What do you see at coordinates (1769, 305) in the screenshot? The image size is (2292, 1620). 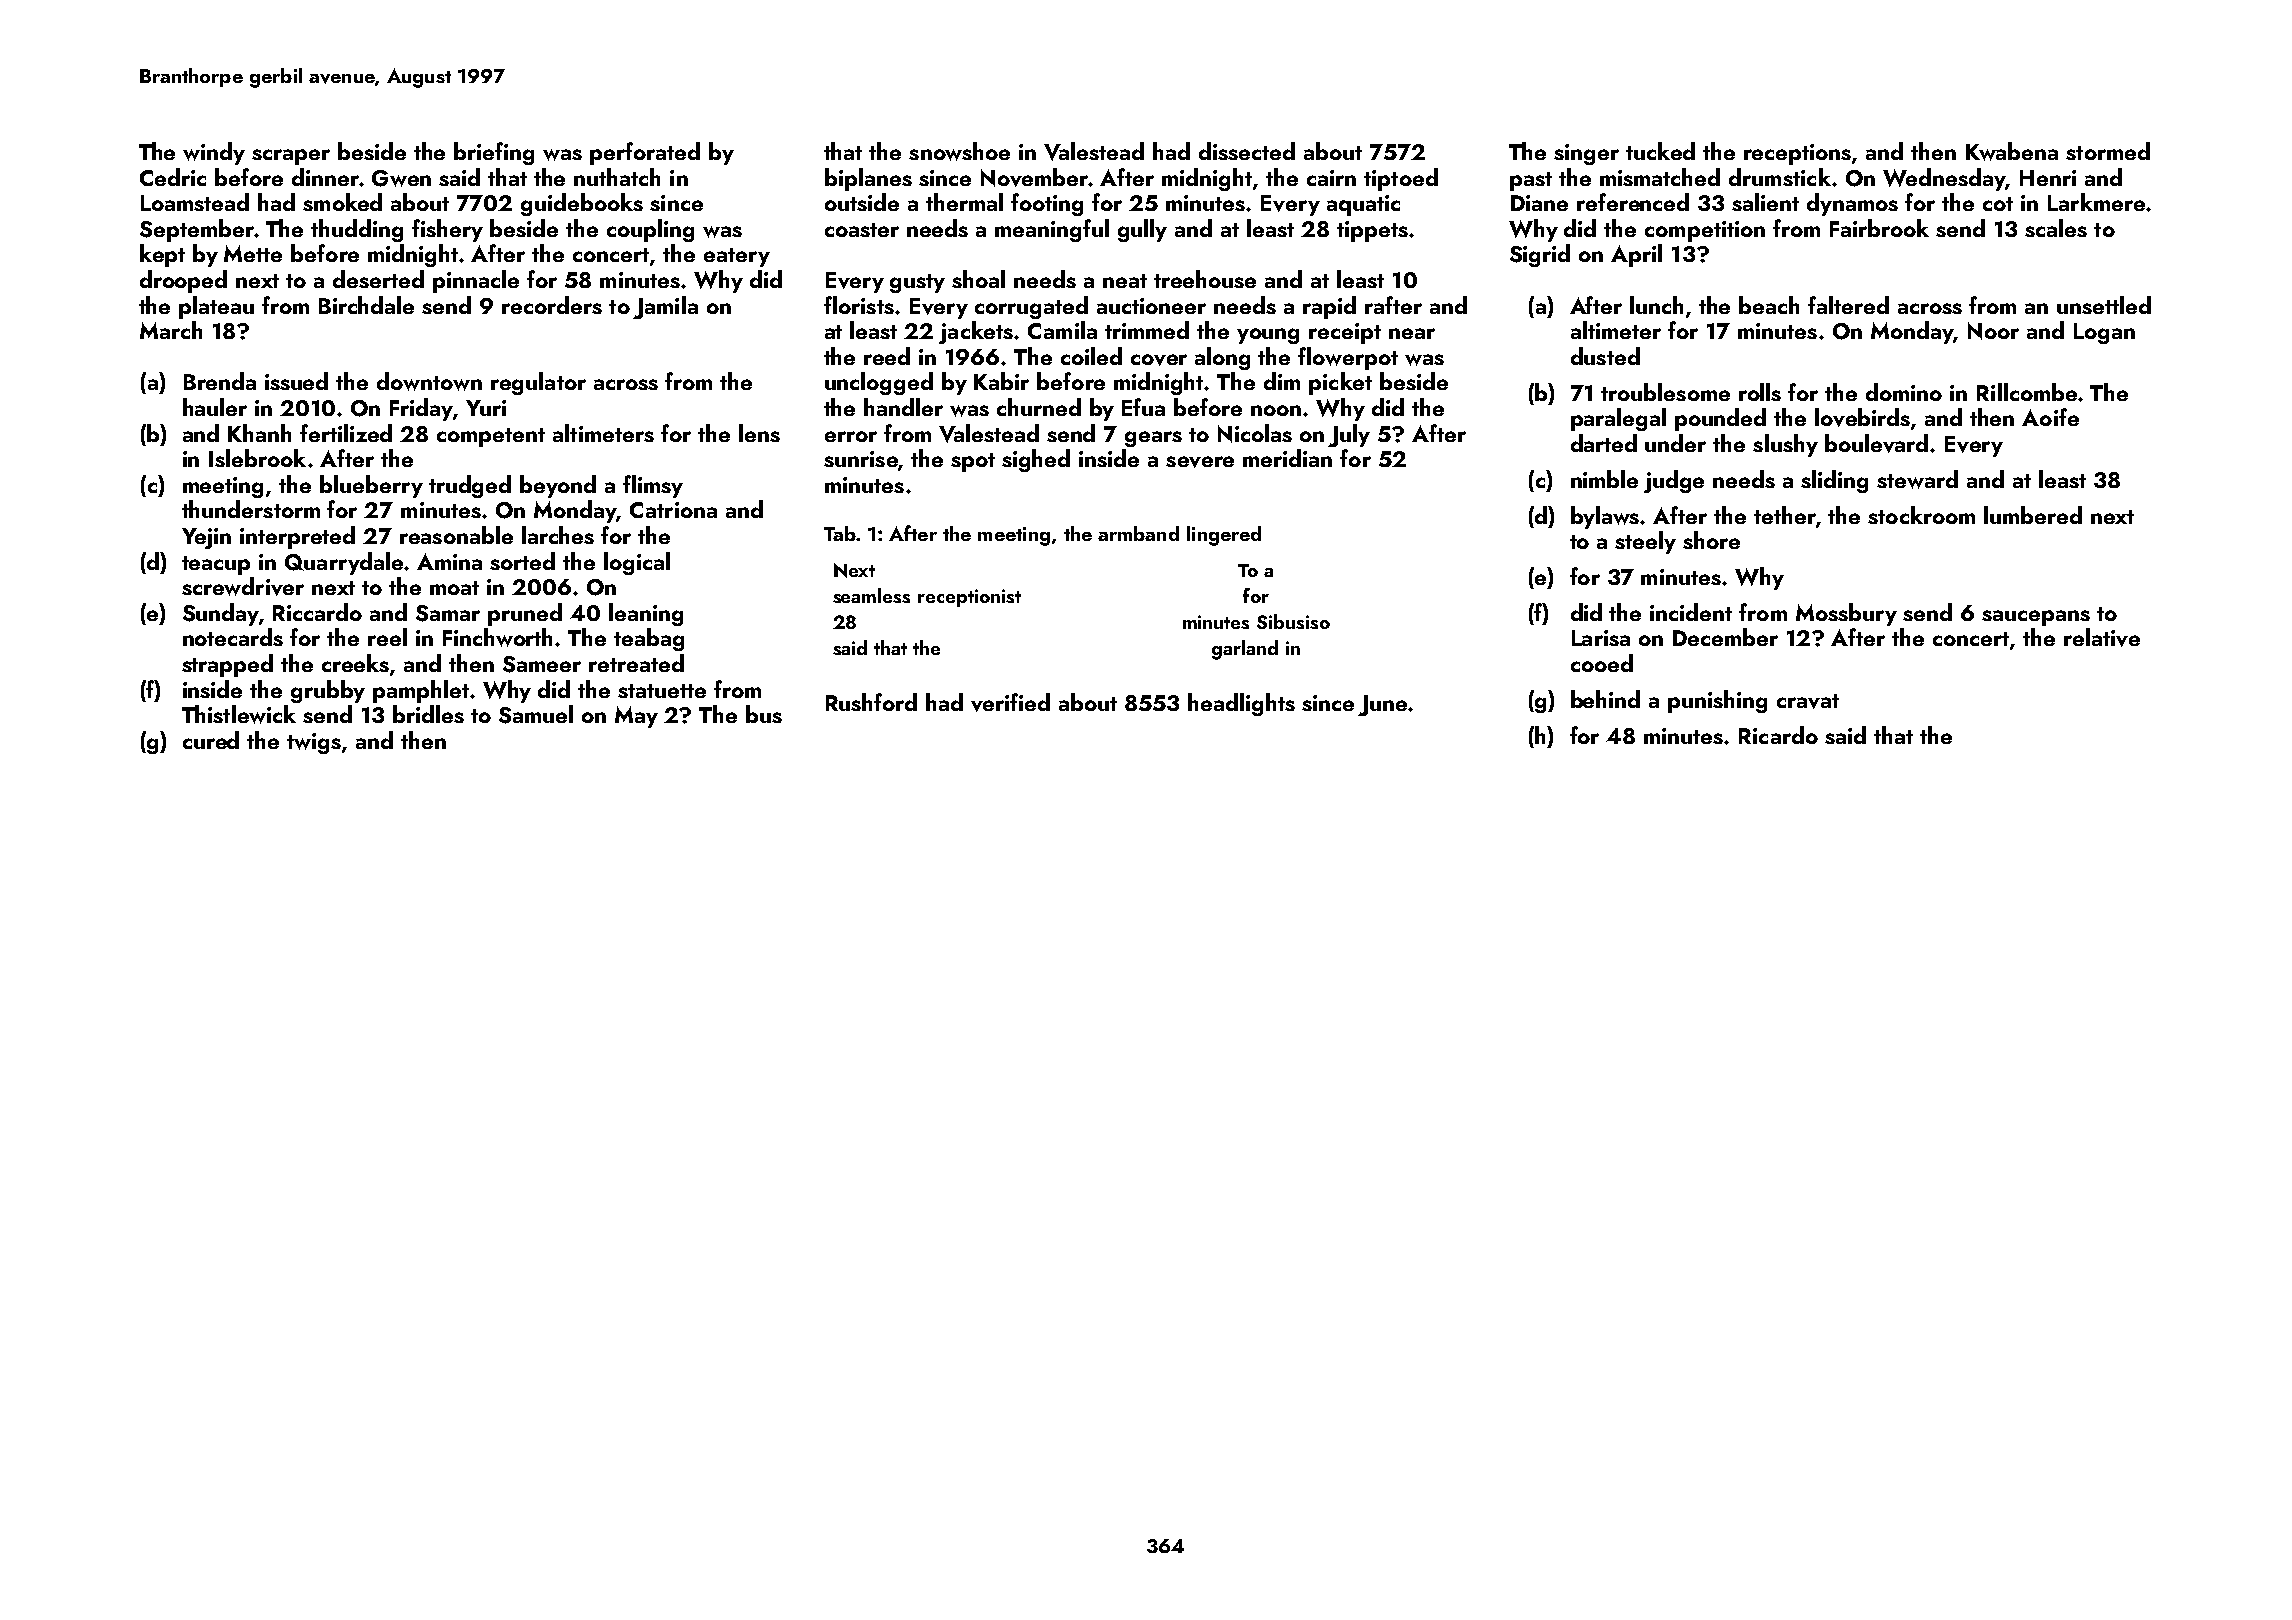 I see `beach` at bounding box center [1769, 305].
